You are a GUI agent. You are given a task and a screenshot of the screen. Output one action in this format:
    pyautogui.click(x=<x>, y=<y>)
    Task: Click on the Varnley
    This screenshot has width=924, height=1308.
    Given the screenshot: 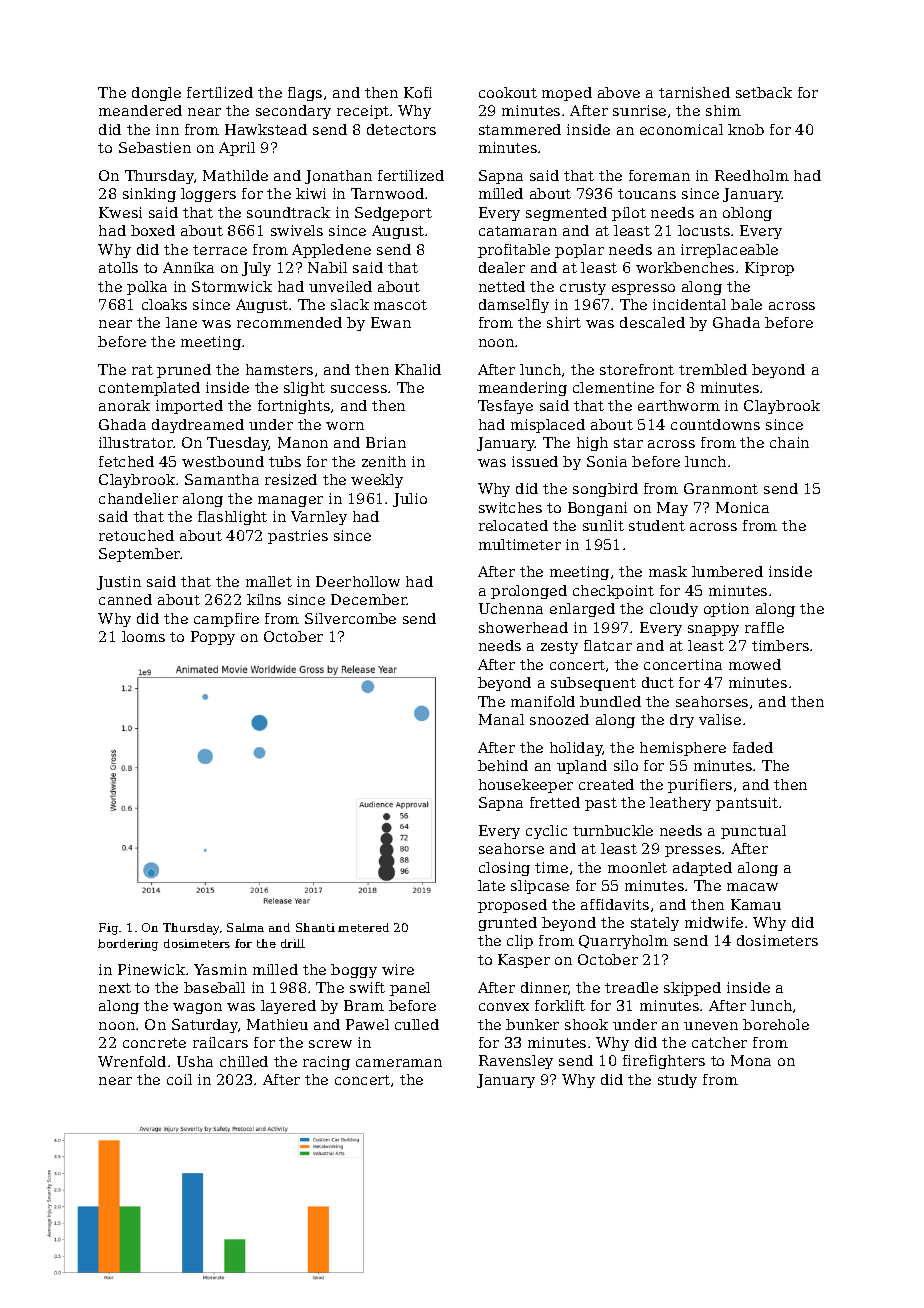 What is the action you would take?
    pyautogui.click(x=319, y=518)
